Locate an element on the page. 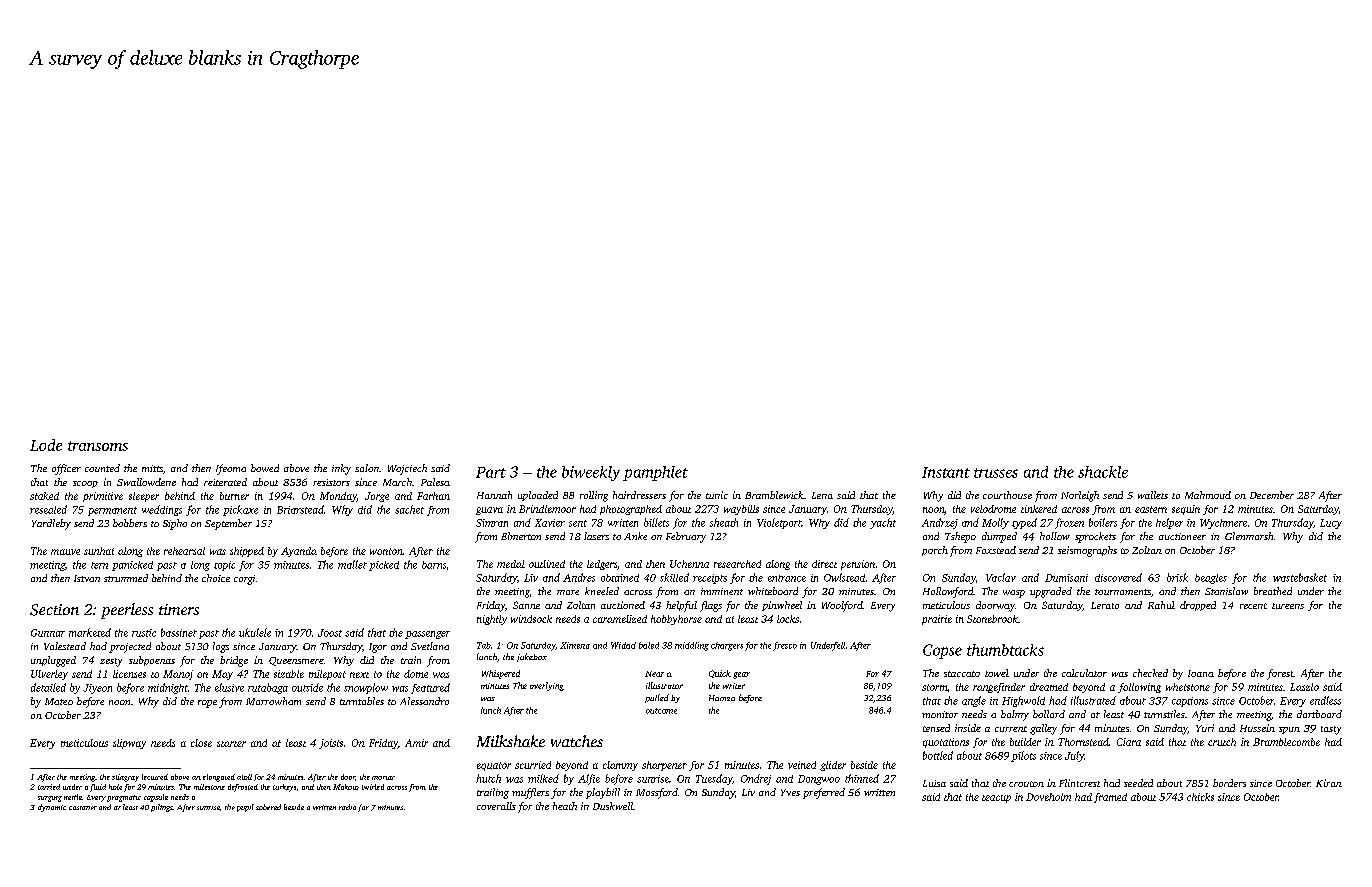 This document has height=887, width=1372. hobbyhorse is located at coordinates (676, 620).
